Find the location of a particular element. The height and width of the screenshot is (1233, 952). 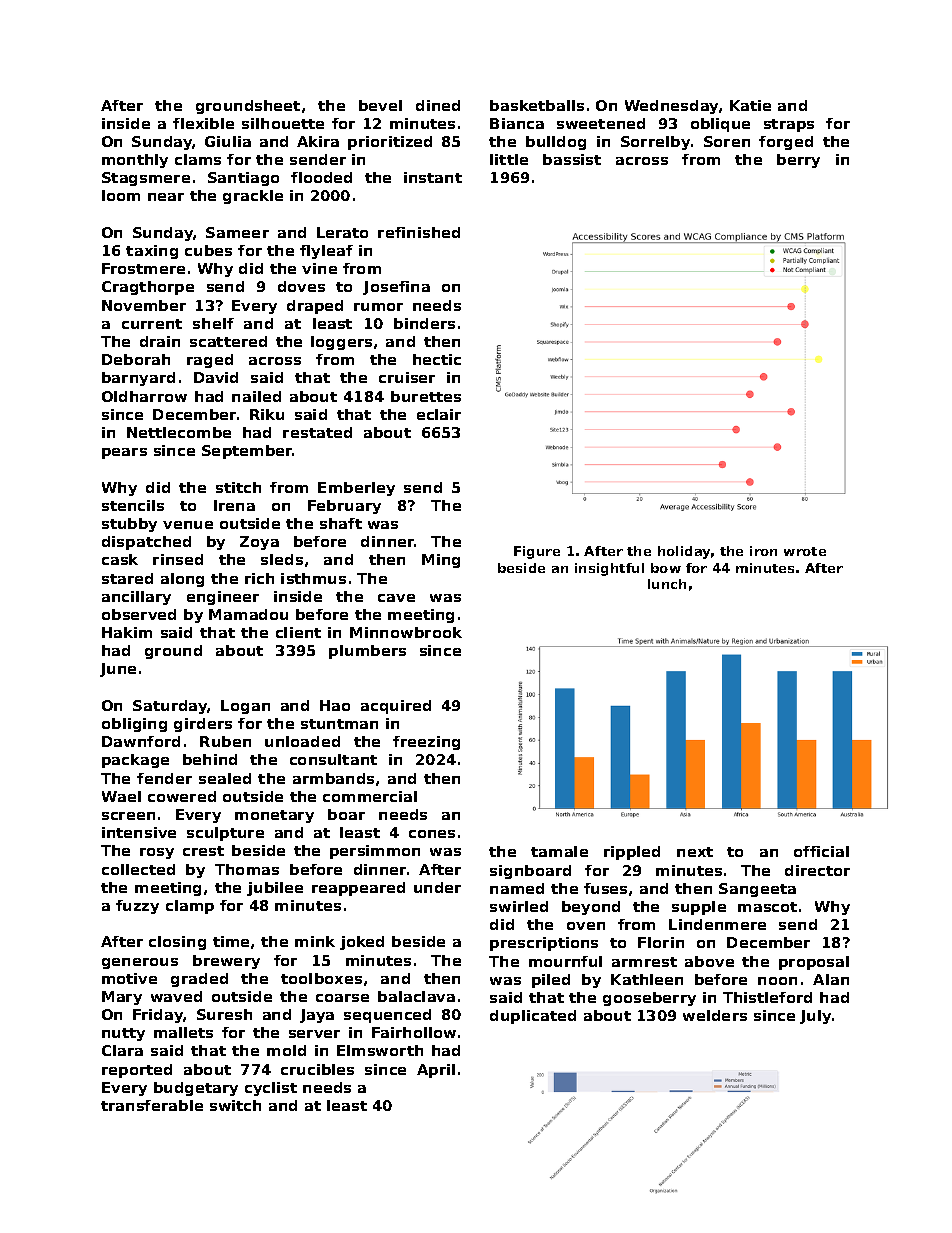

silhouette is located at coordinates (283, 123).
